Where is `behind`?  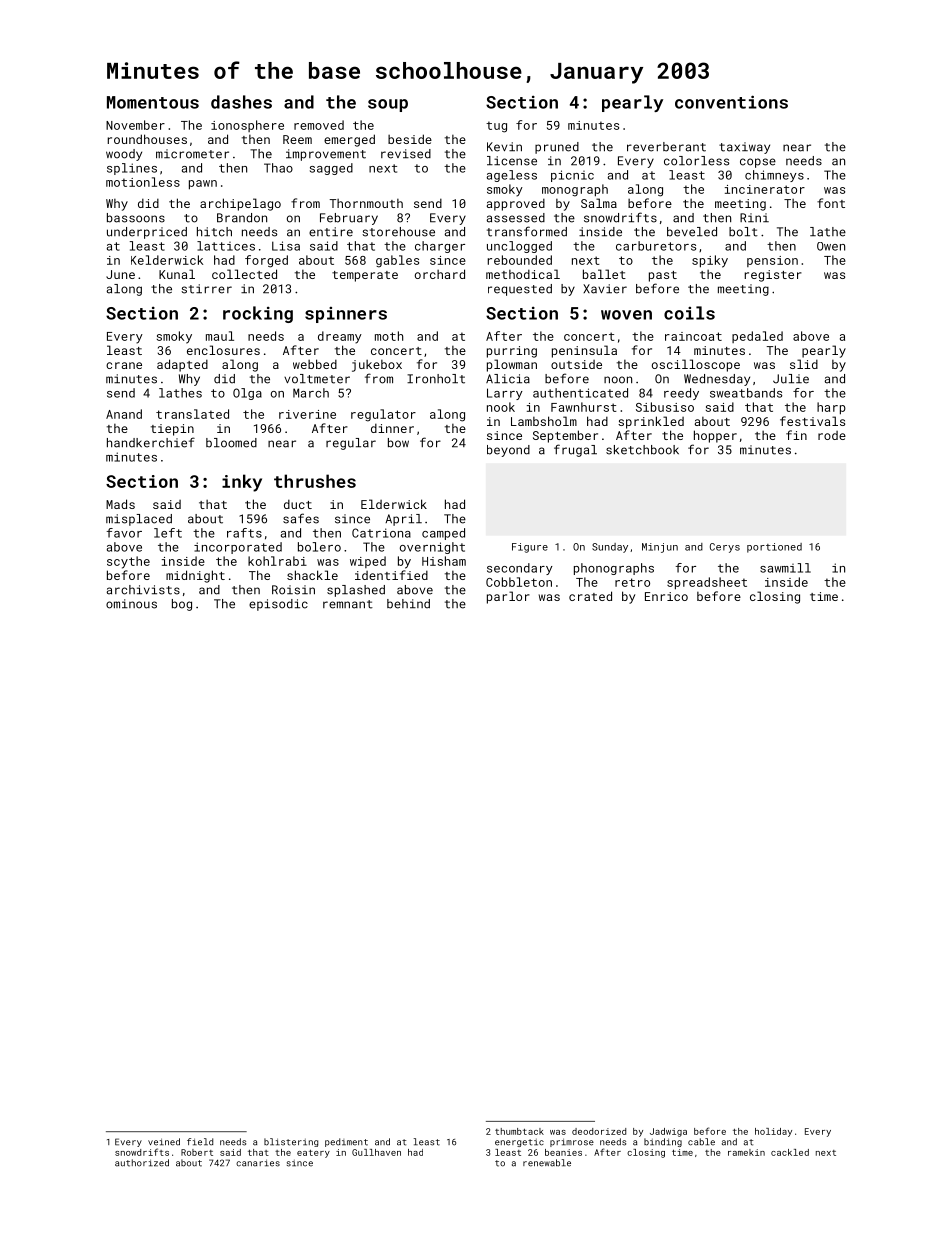
behind is located at coordinates (408, 604).
